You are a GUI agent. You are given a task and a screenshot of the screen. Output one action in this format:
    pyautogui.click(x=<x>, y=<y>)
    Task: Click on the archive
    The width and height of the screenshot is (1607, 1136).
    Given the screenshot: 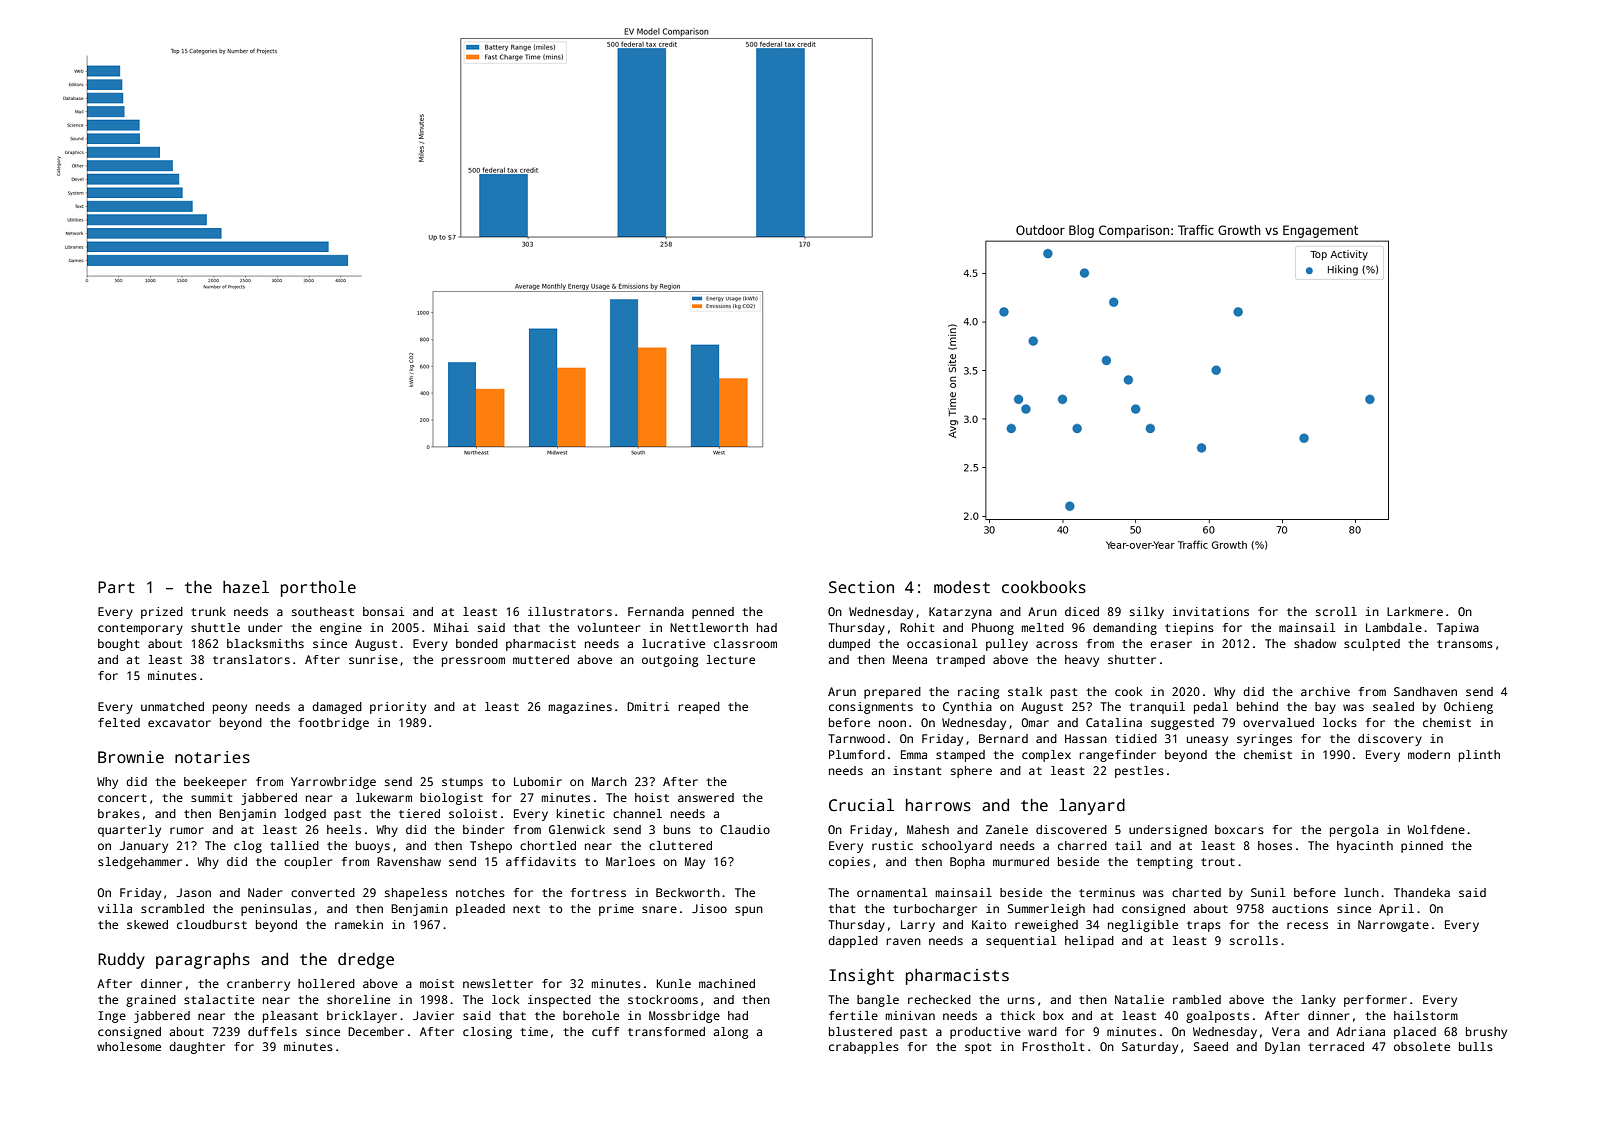 What is the action you would take?
    pyautogui.click(x=1325, y=691)
